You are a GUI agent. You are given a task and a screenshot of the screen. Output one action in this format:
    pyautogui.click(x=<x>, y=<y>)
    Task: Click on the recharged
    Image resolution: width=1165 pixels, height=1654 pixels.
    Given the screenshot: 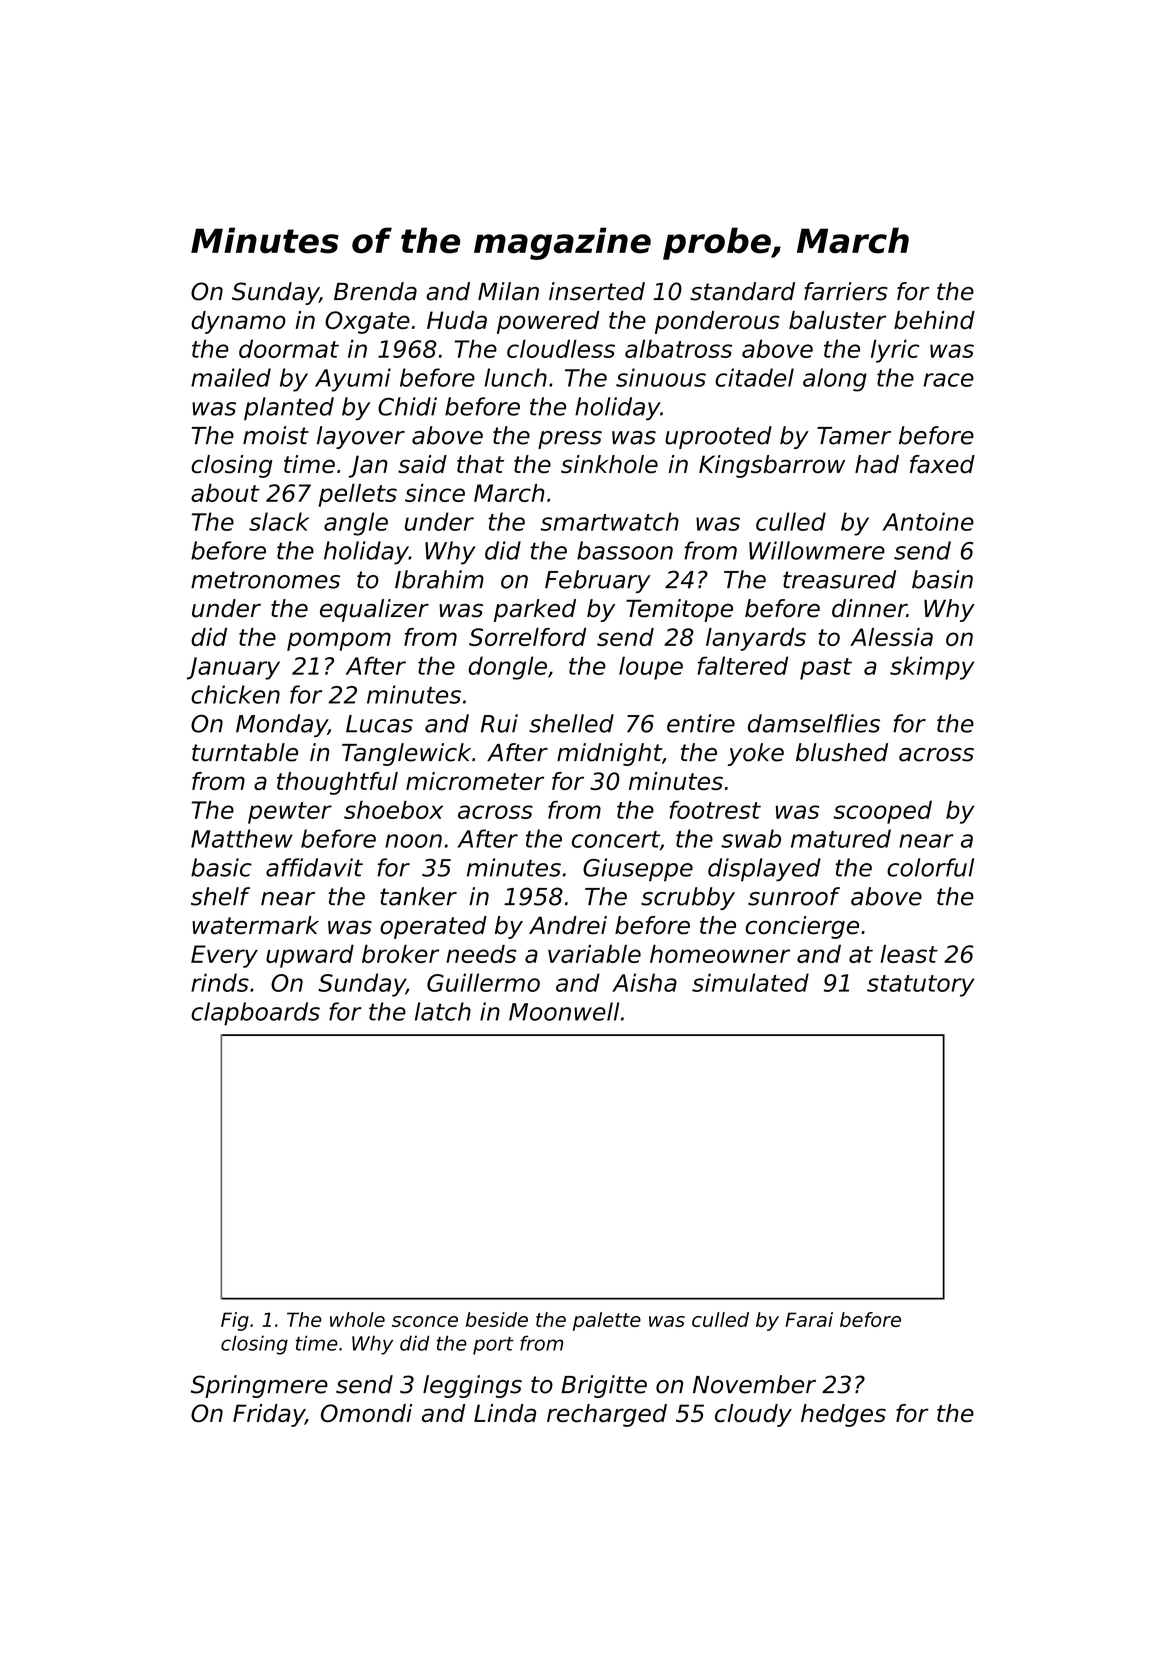 What is the action you would take?
    pyautogui.click(x=607, y=1415)
